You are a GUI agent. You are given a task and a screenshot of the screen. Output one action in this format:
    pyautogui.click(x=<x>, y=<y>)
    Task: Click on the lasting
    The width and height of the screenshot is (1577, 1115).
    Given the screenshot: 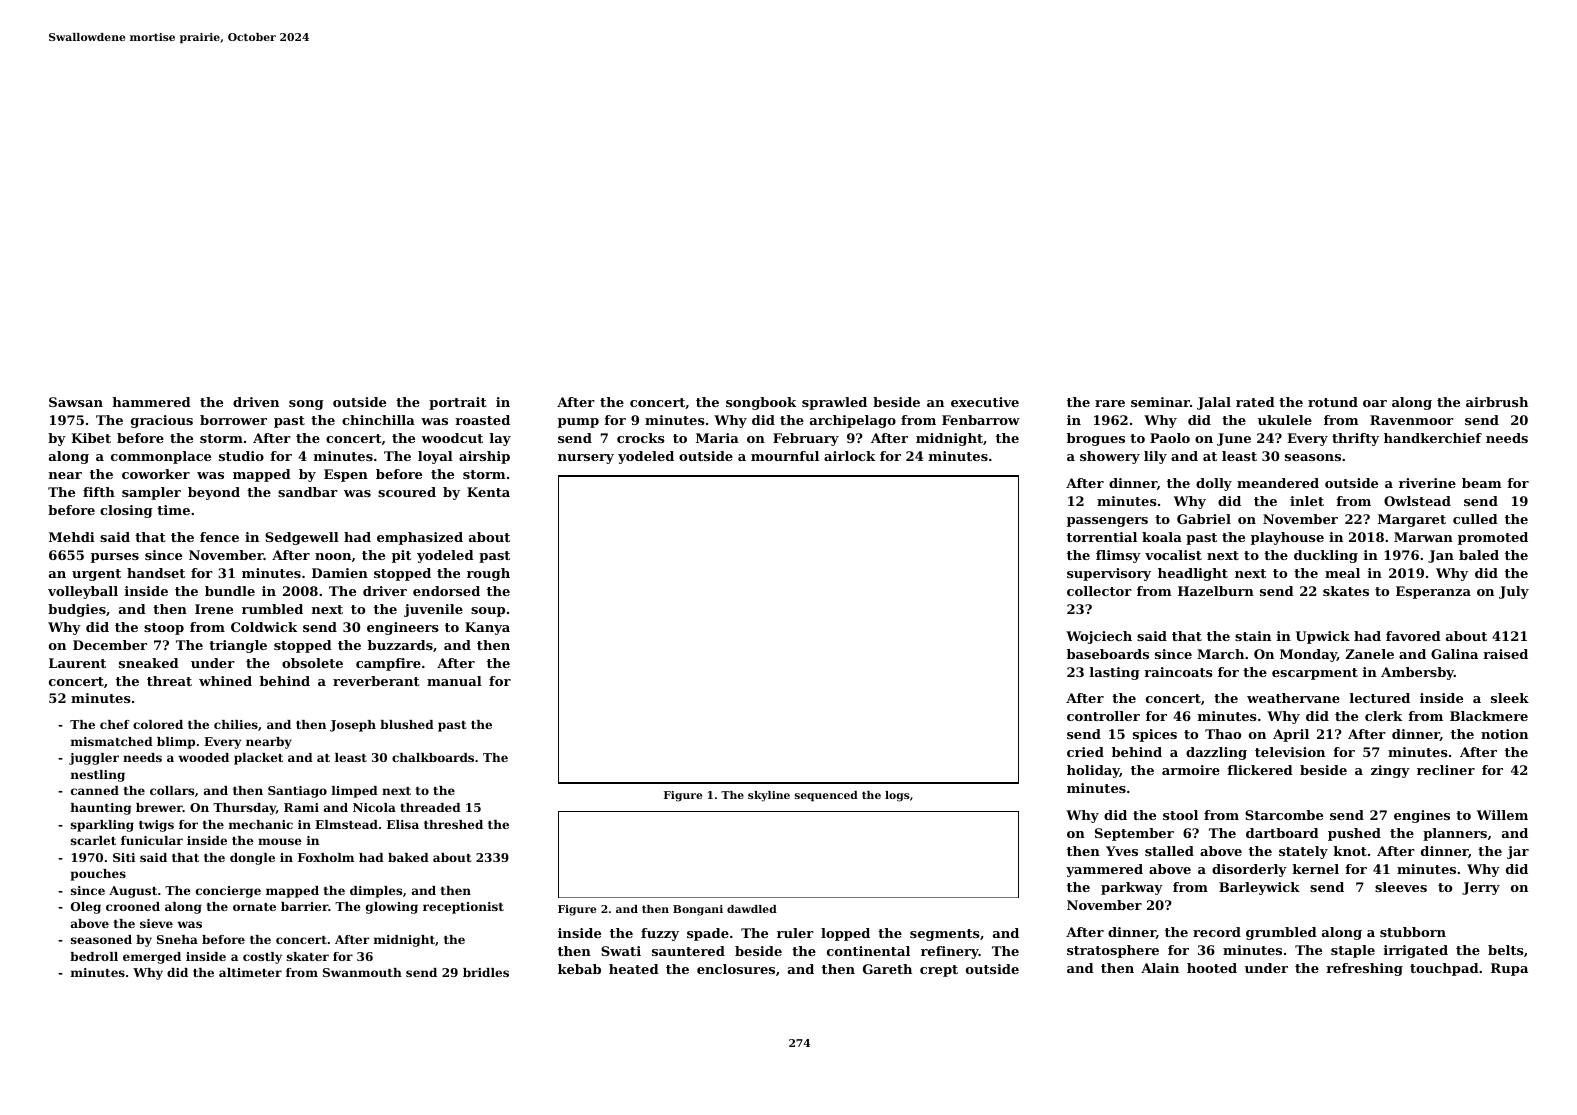 What is the action you would take?
    pyautogui.click(x=1115, y=673)
